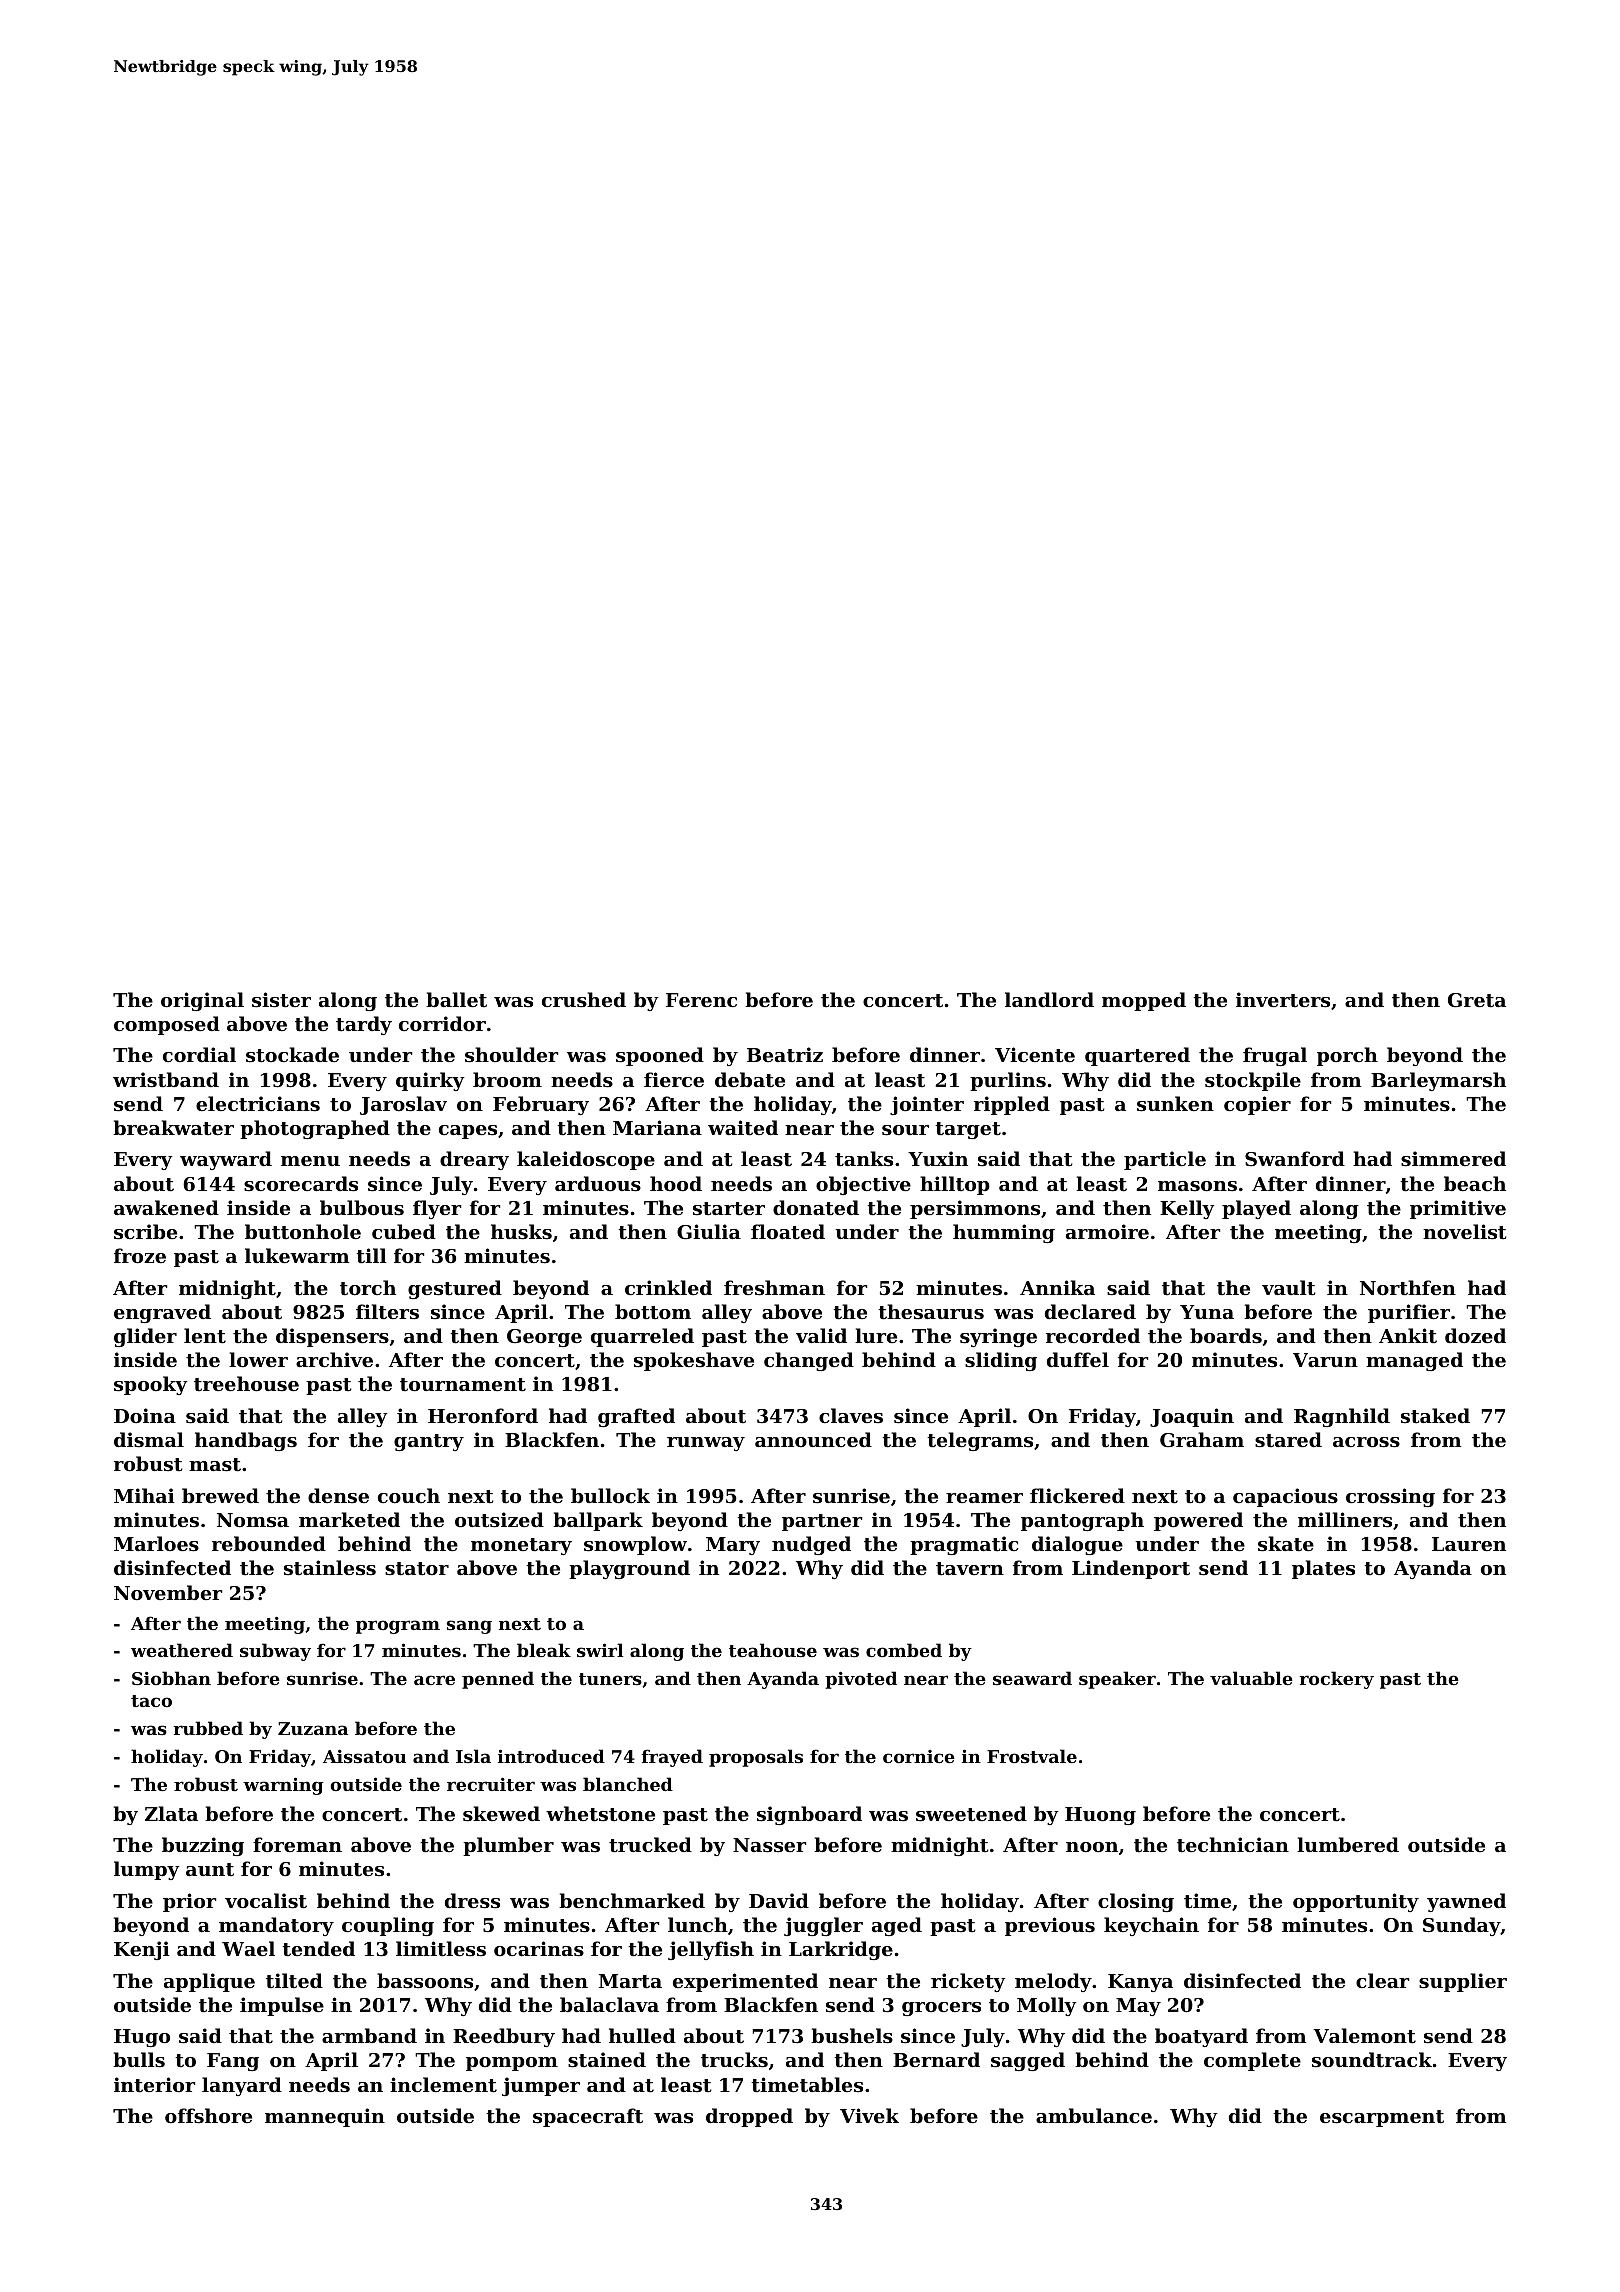 This screenshot has height=2292, width=1620. What do you see at coordinates (598, 1521) in the screenshot?
I see `ballpark` at bounding box center [598, 1521].
